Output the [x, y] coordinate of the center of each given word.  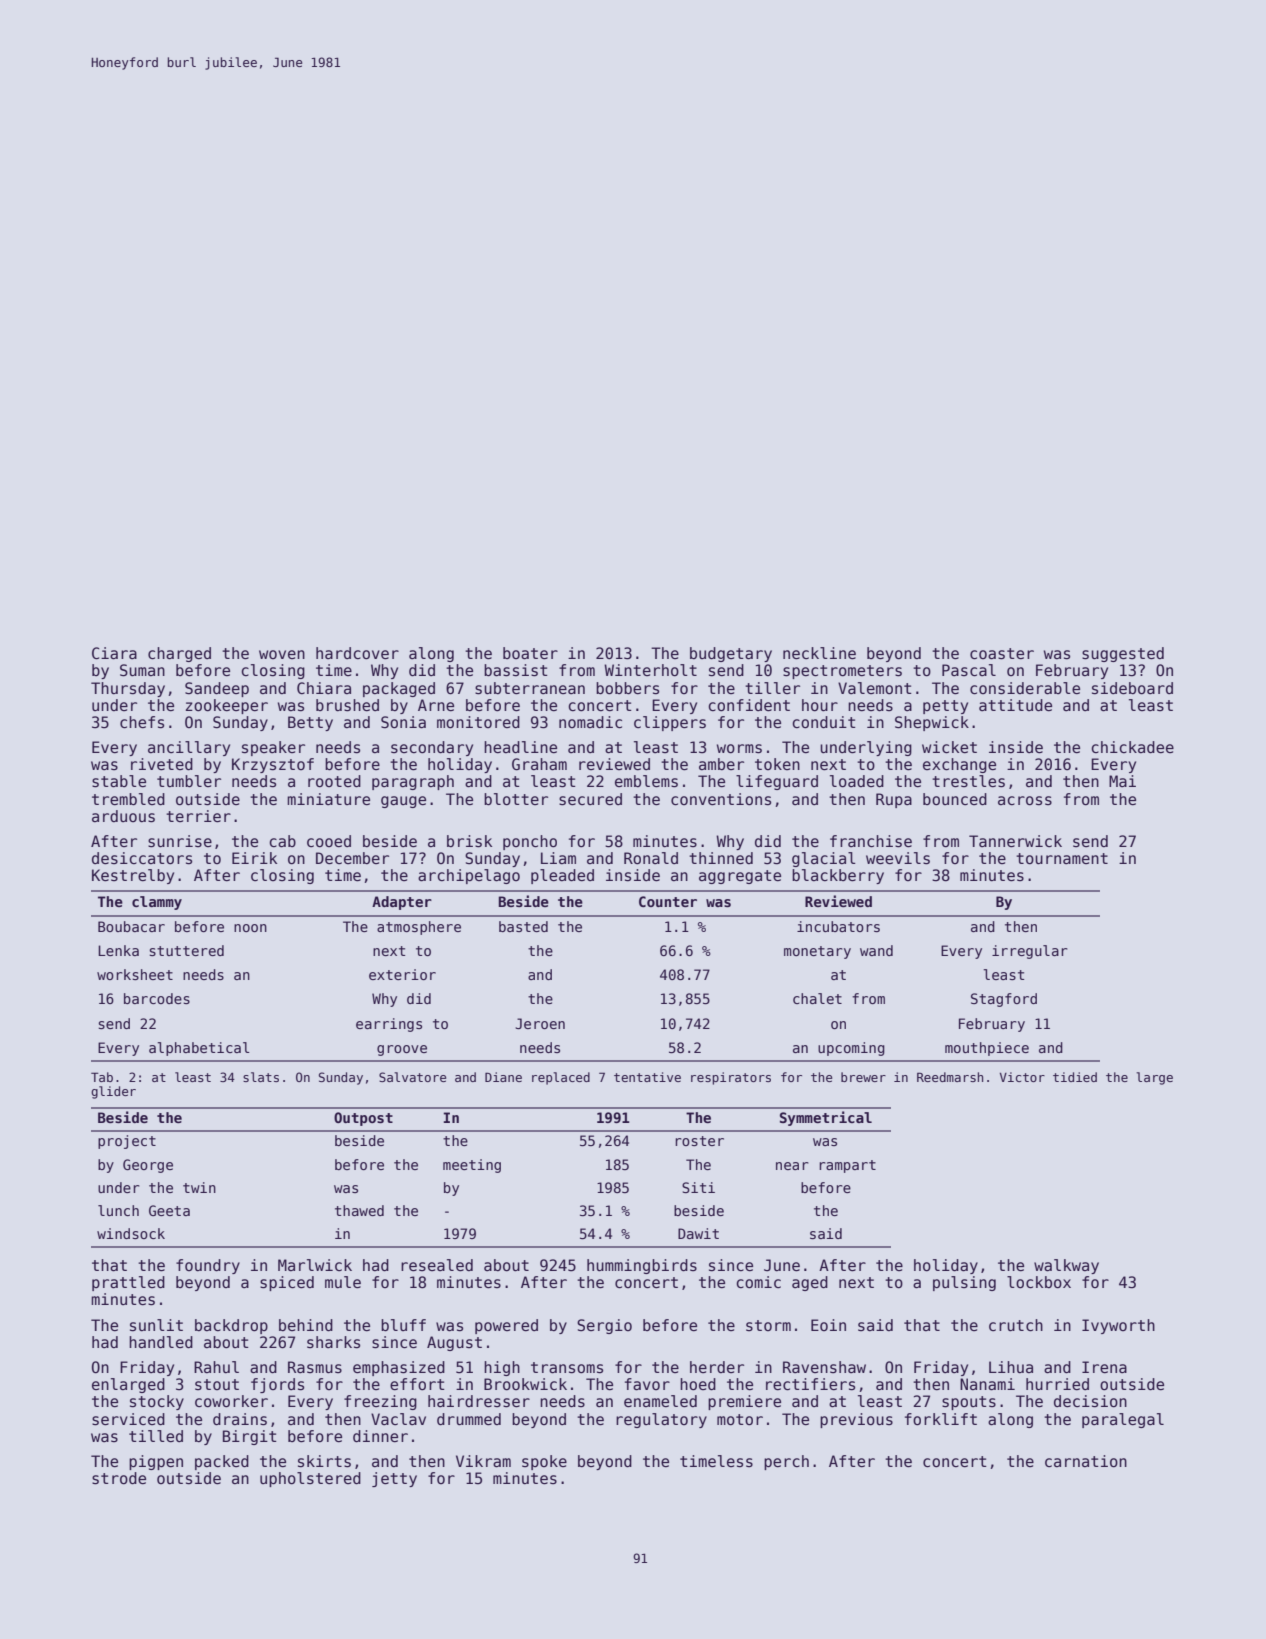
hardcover [357, 653]
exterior [402, 974]
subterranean [530, 688]
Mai [1122, 781]
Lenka [118, 950]
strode [119, 1478]
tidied [1075, 1077]
